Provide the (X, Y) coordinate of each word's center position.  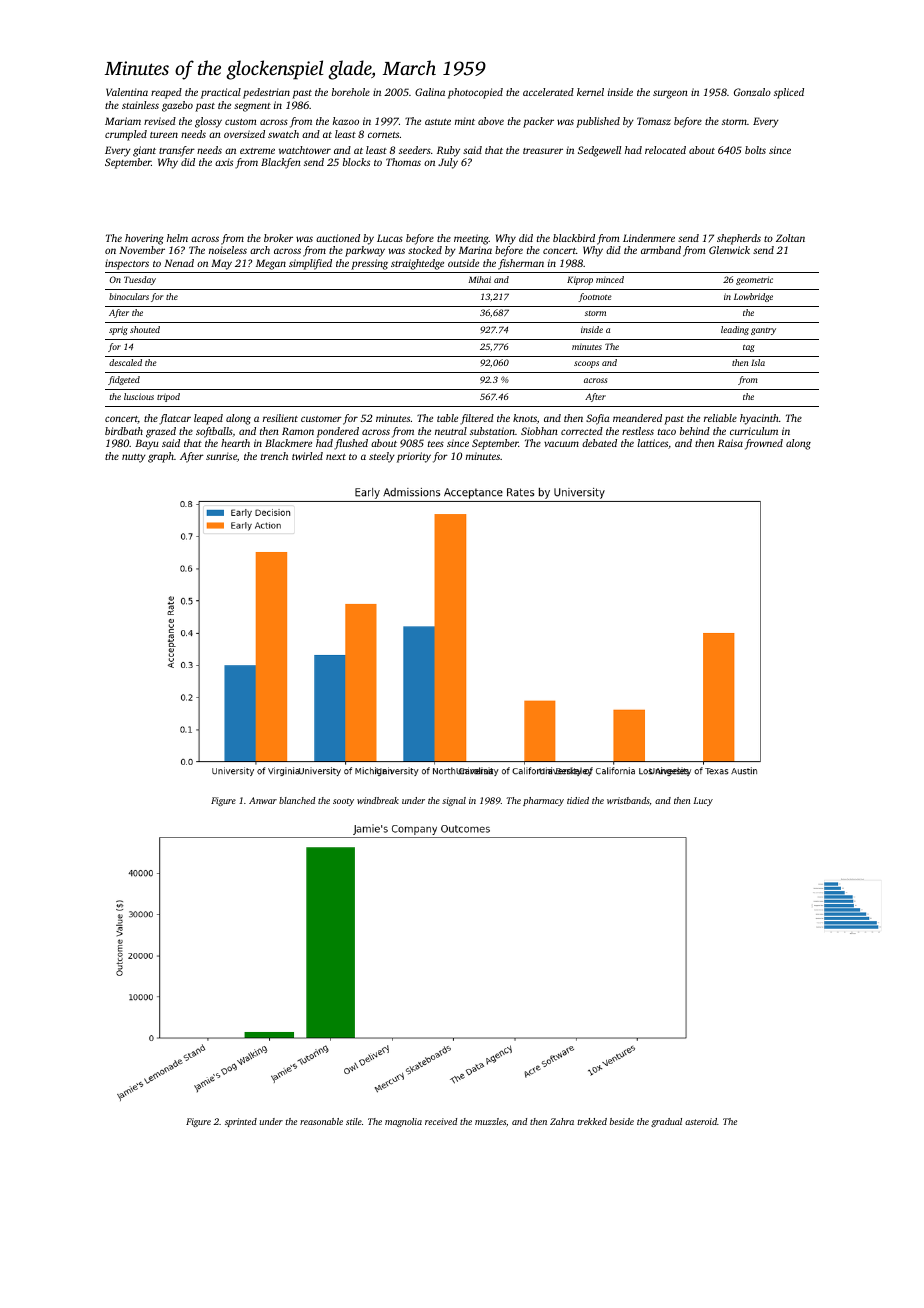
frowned (764, 444)
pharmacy (543, 801)
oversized (244, 134)
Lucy (703, 801)
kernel (590, 92)
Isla (758, 362)
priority (414, 457)
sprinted (241, 1122)
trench (274, 456)
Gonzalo (752, 92)
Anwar (263, 800)
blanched (297, 800)
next (336, 457)
